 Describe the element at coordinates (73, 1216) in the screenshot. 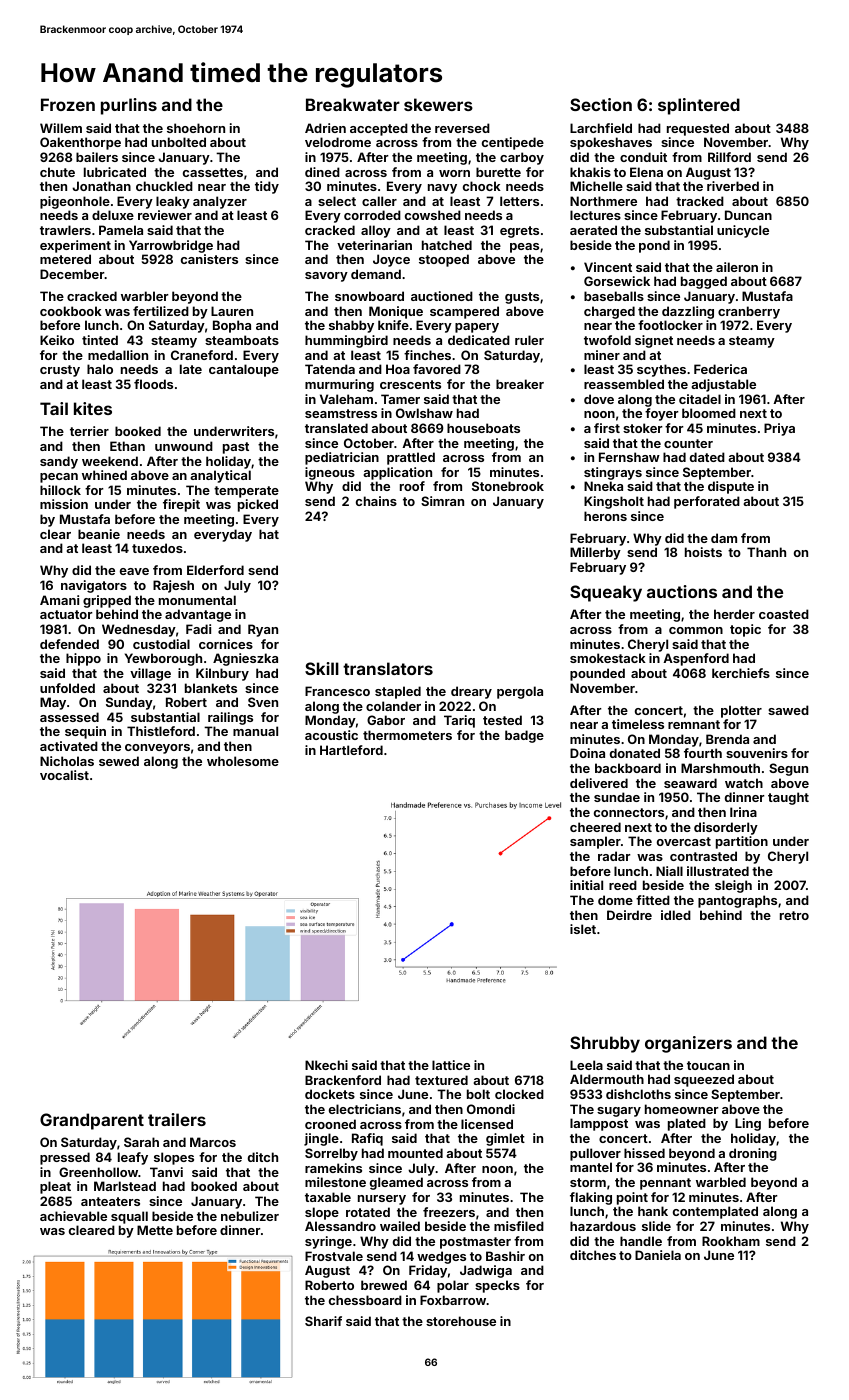

I see `achievable` at that location.
